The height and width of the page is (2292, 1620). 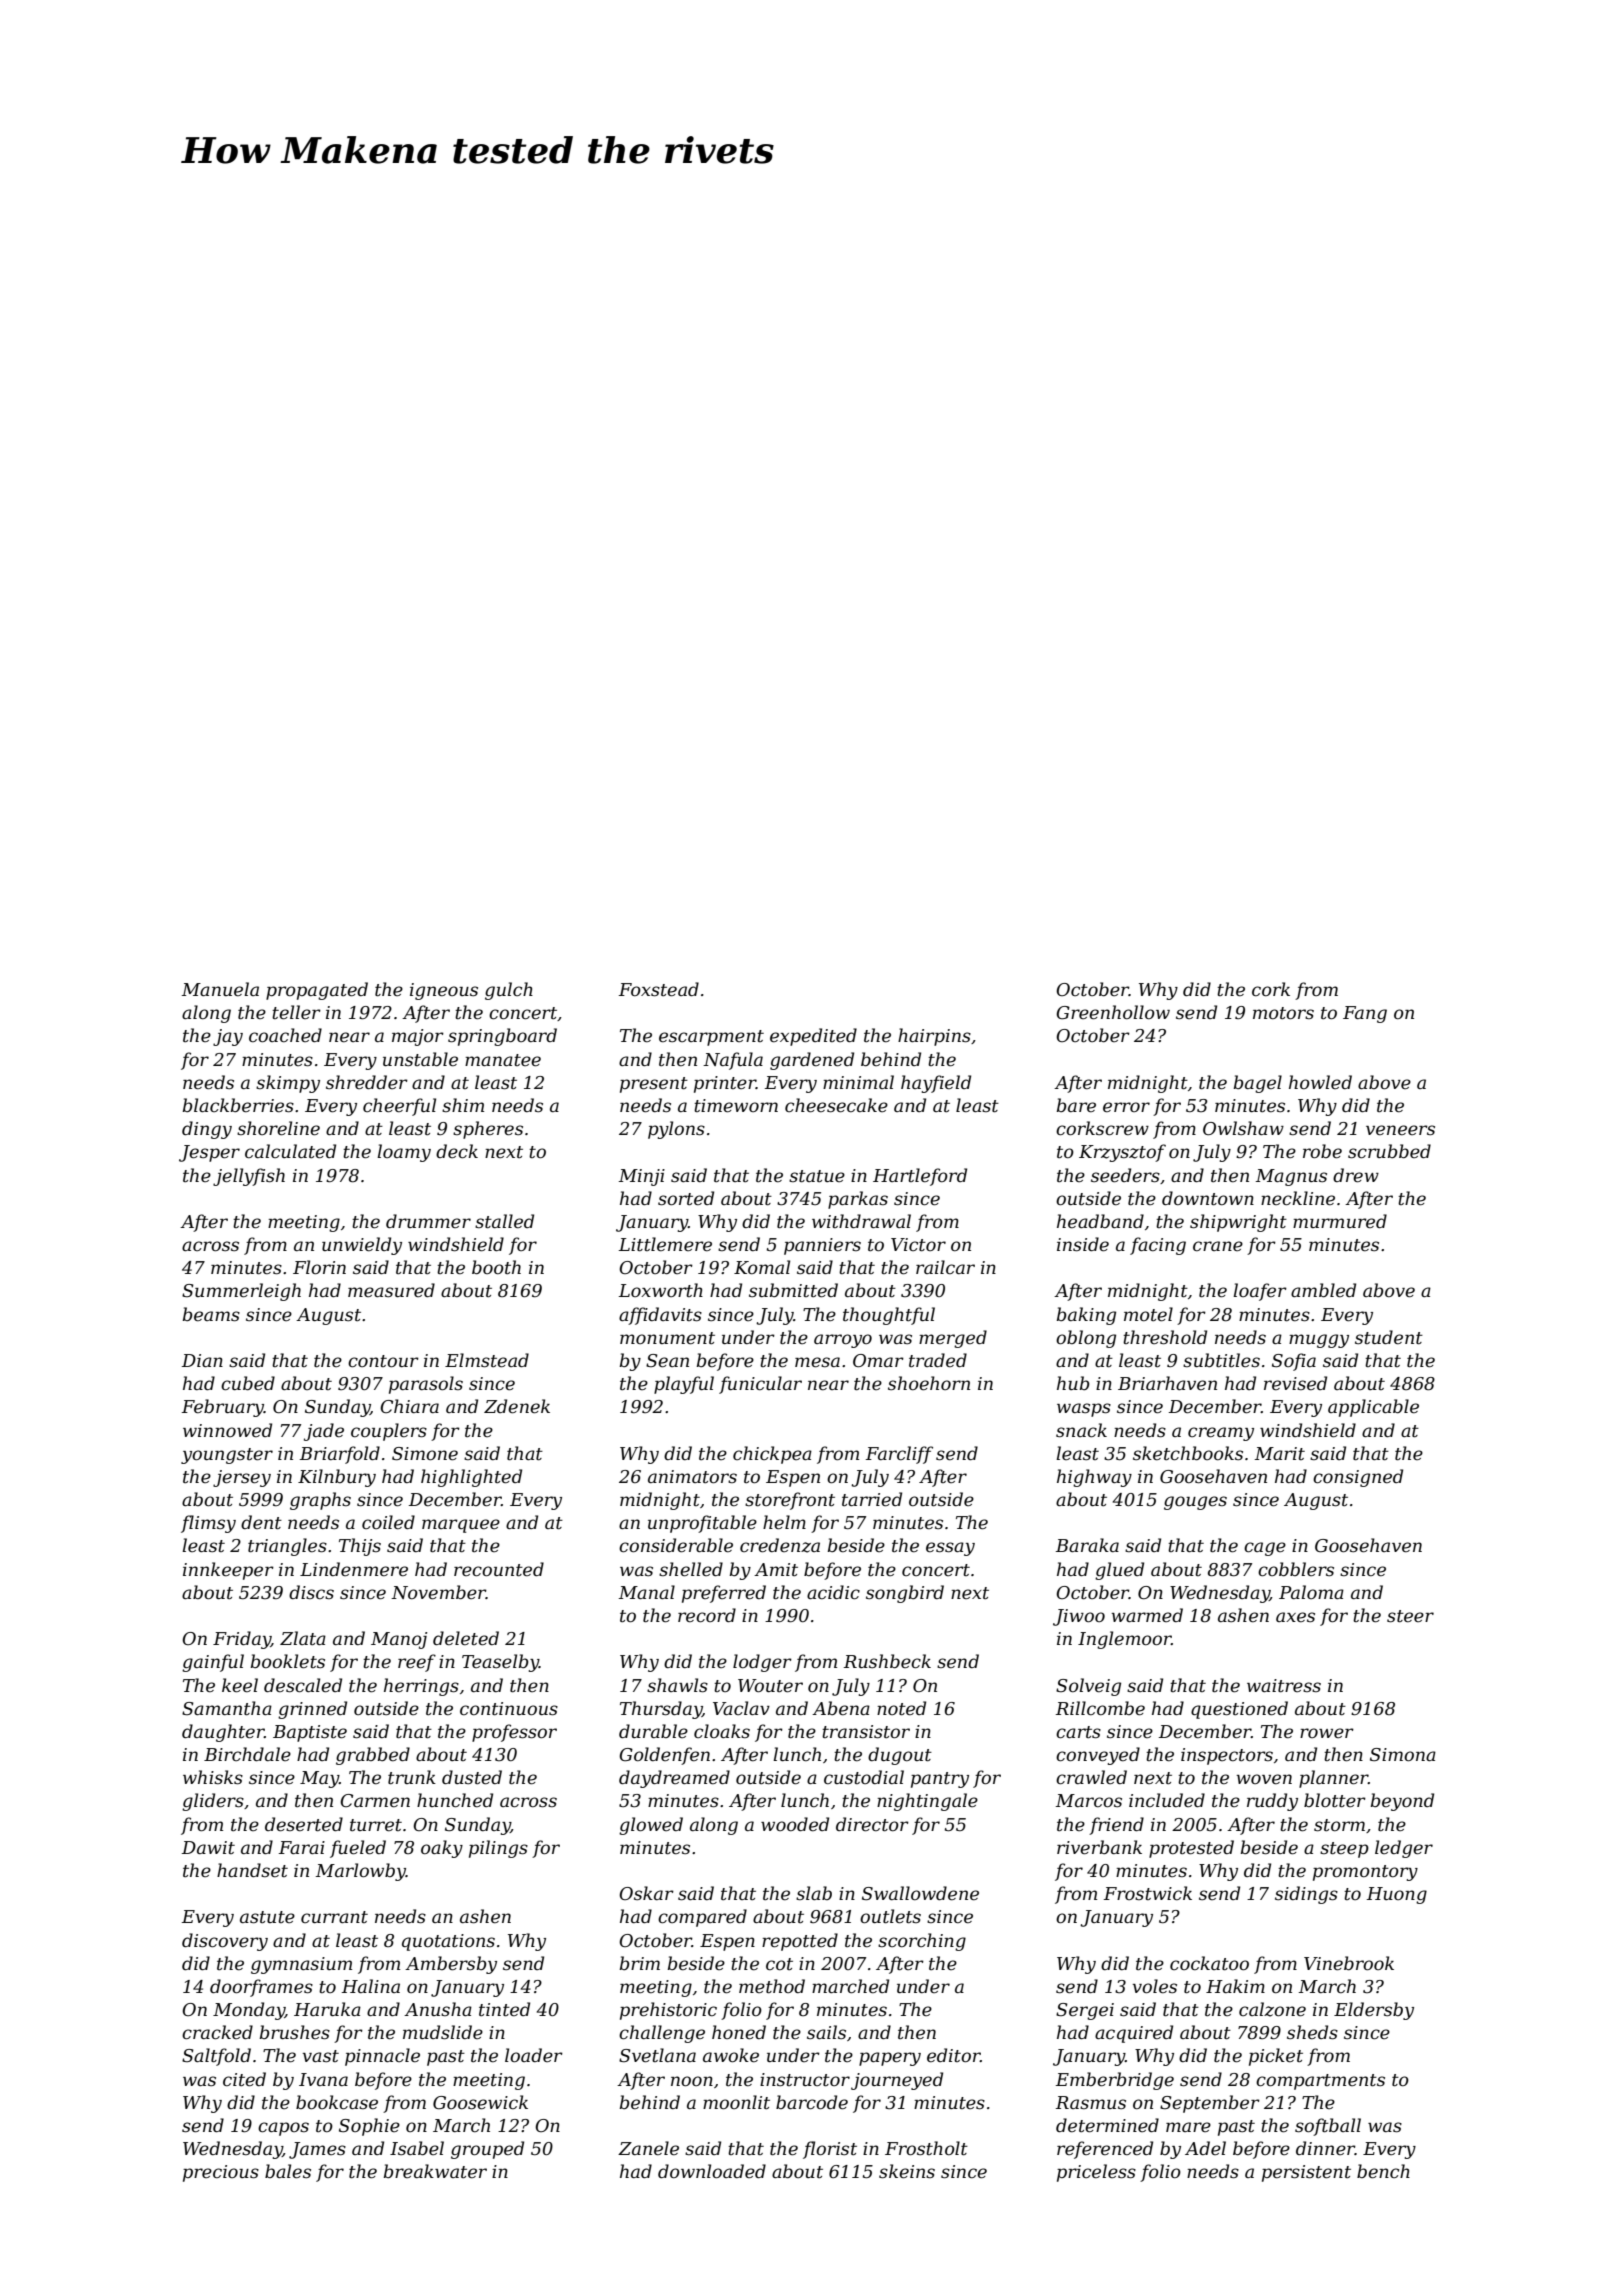 What do you see at coordinates (1272, 2009) in the page?
I see `calzone` at bounding box center [1272, 2009].
